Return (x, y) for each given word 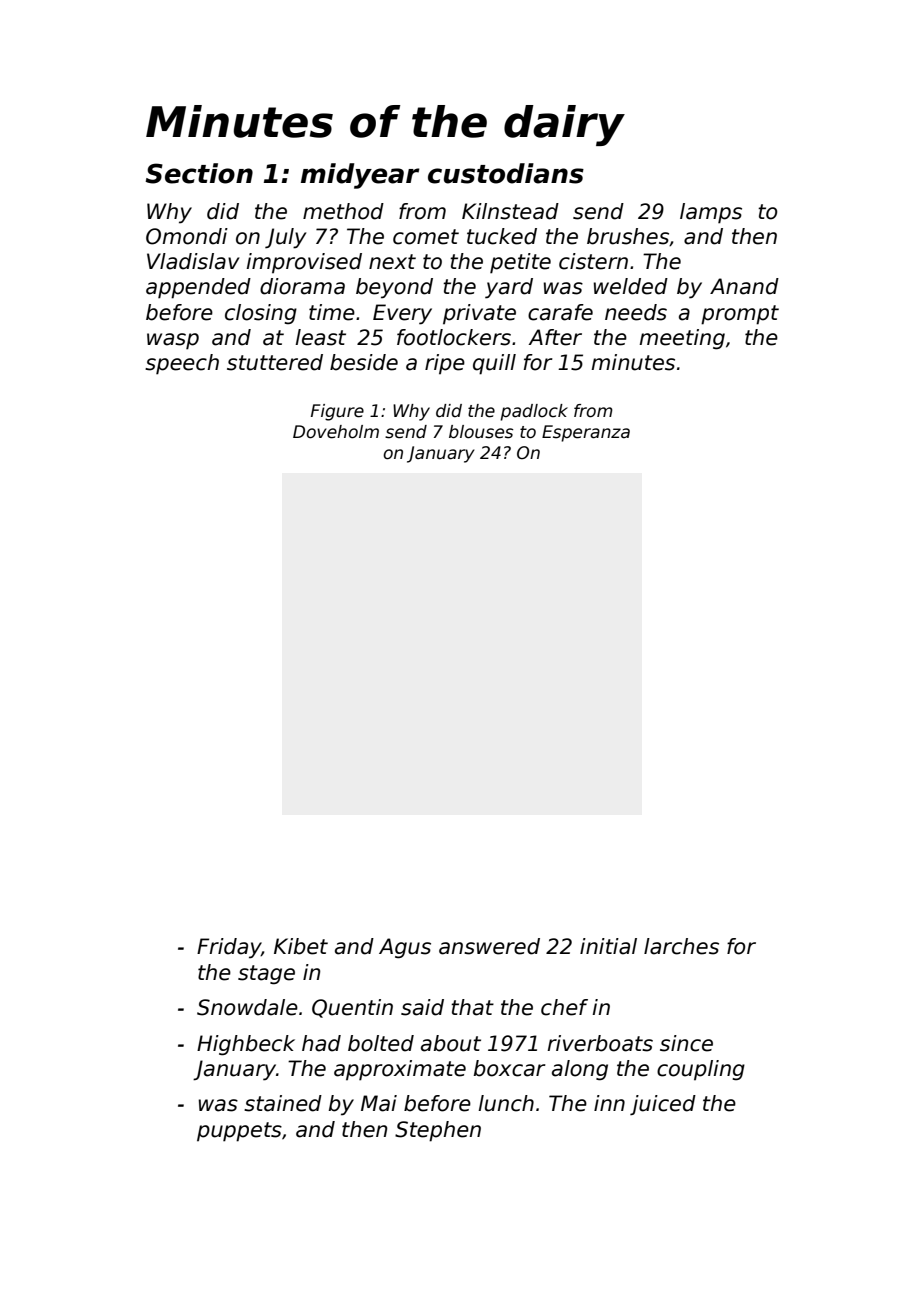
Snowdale (247, 1007)
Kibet (301, 946)
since (686, 1043)
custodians (506, 173)
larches (681, 946)
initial (608, 946)
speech (182, 364)
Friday (229, 948)
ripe (445, 364)
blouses (481, 432)
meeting (682, 339)
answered (489, 946)
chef (564, 1007)
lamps (711, 213)
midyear (360, 176)
